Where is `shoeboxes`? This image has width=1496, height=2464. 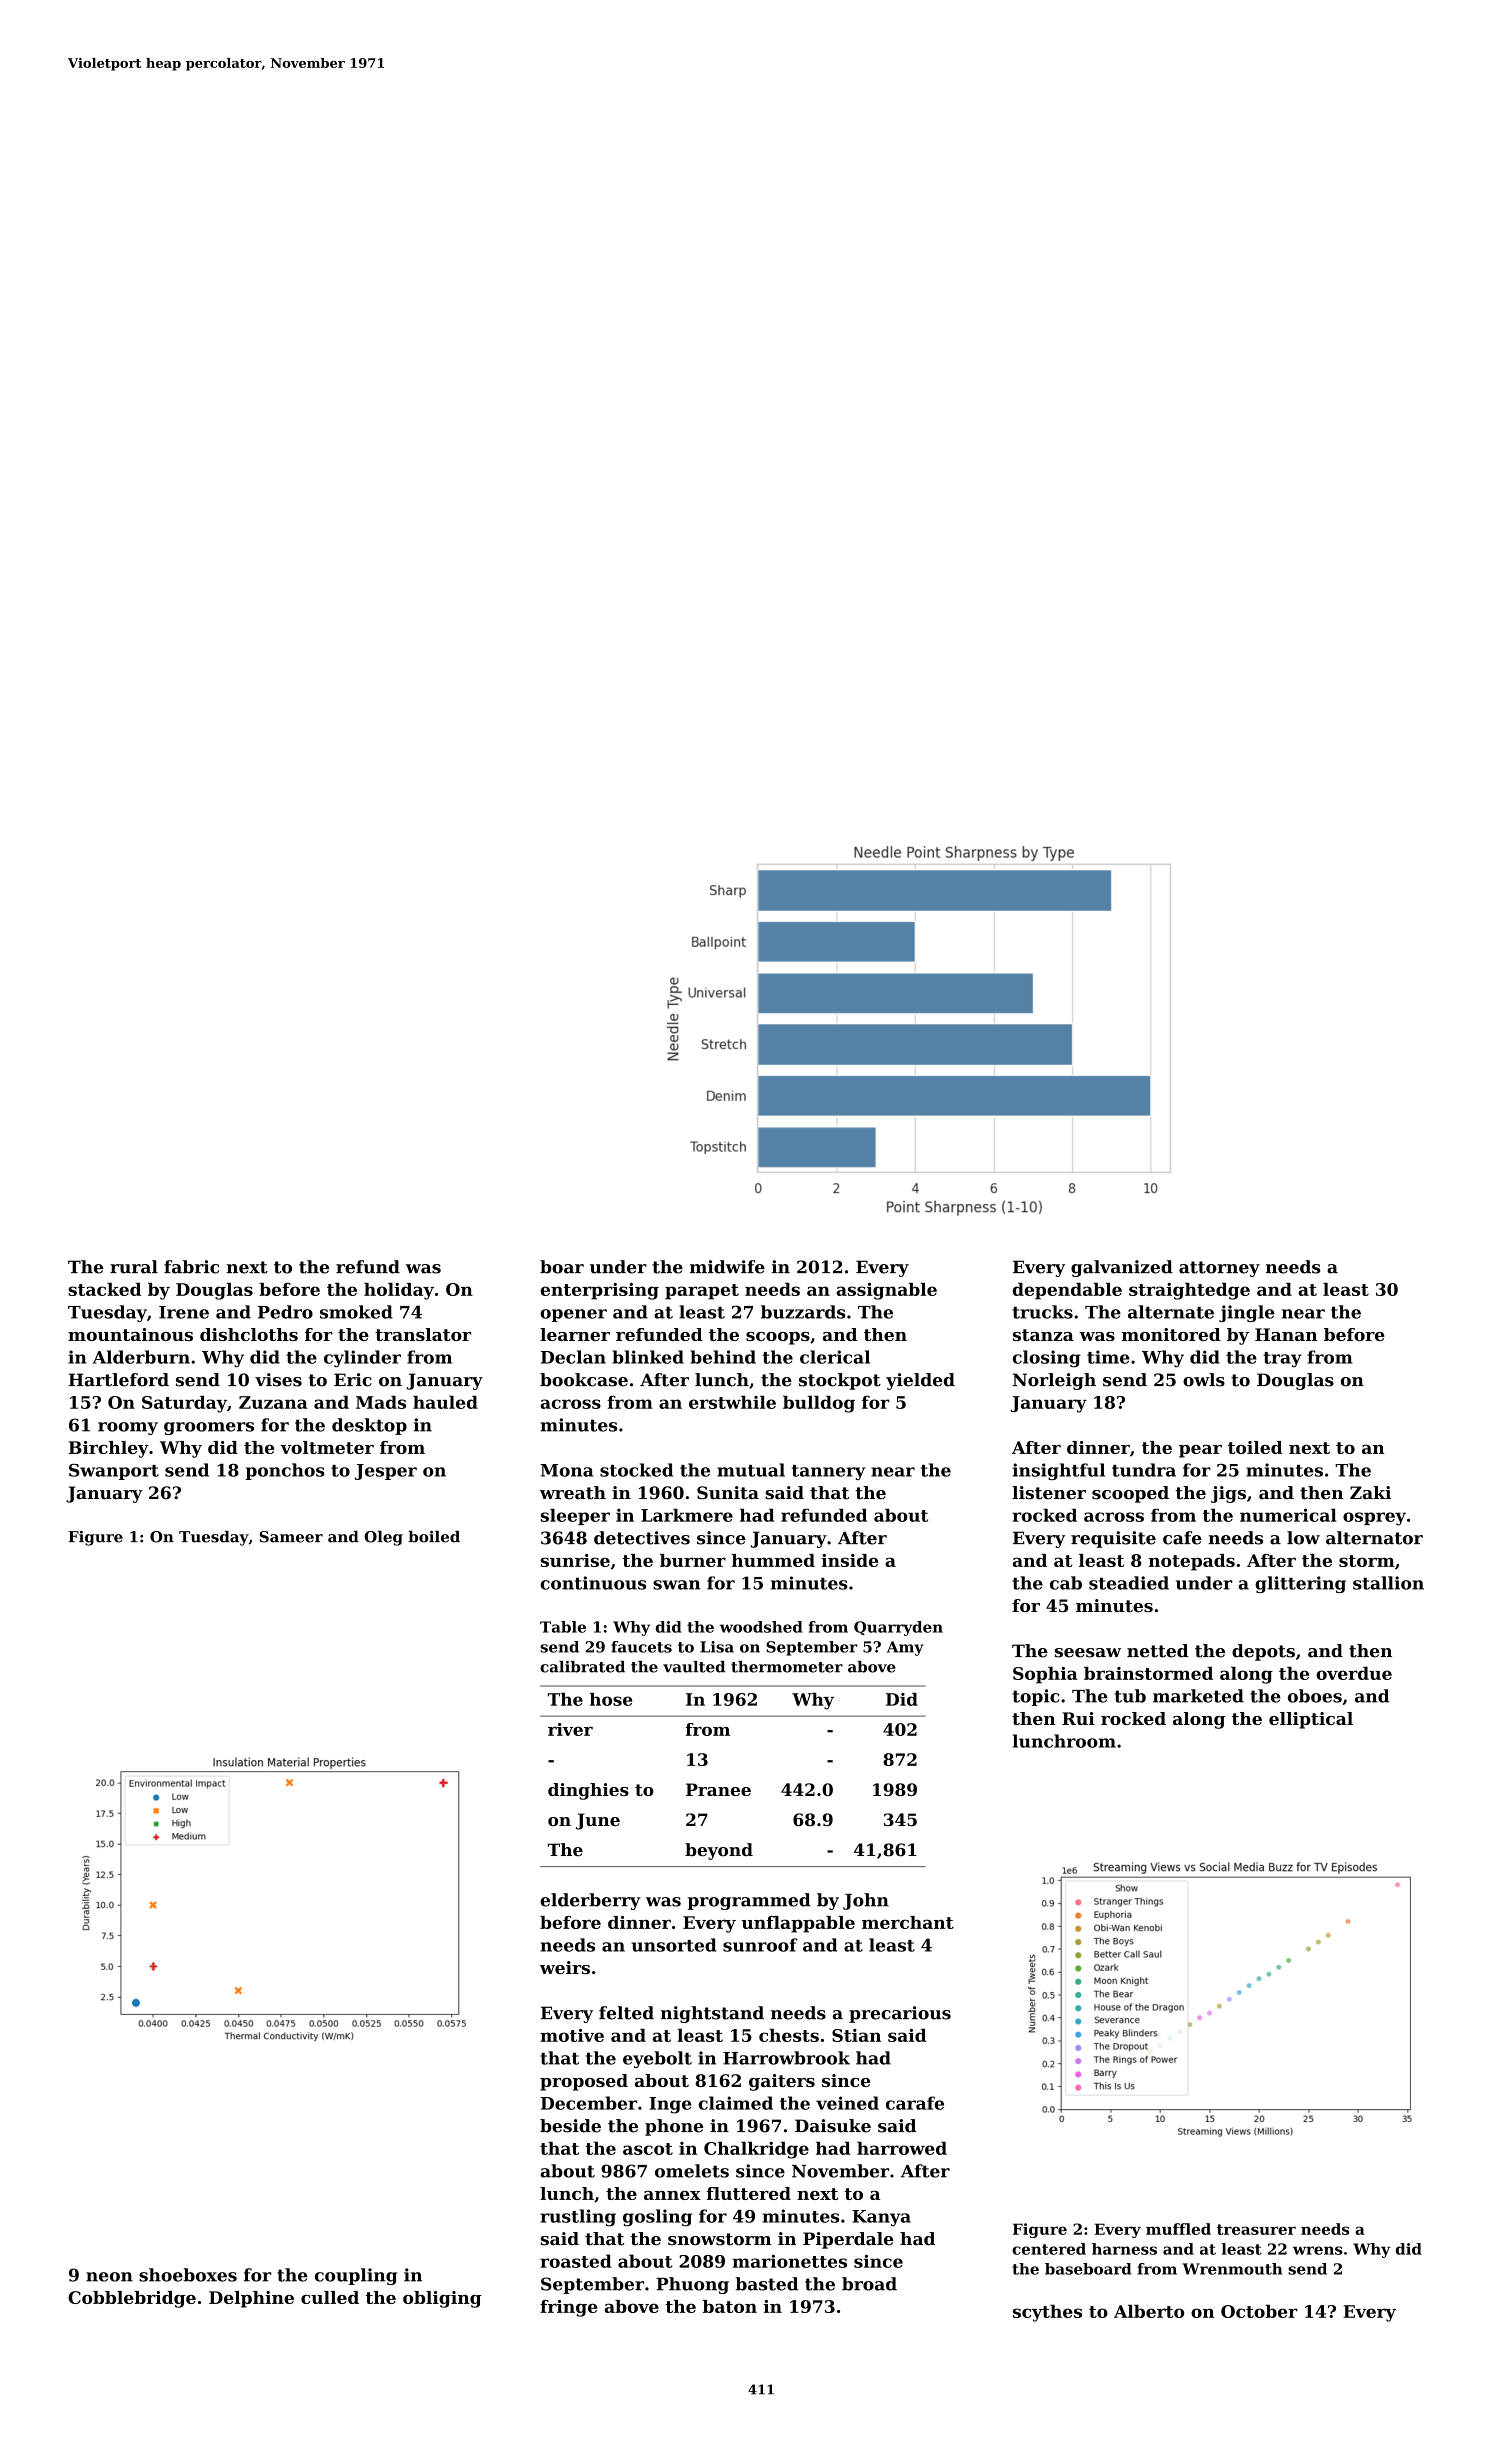 shoeboxes is located at coordinates (188, 2275).
